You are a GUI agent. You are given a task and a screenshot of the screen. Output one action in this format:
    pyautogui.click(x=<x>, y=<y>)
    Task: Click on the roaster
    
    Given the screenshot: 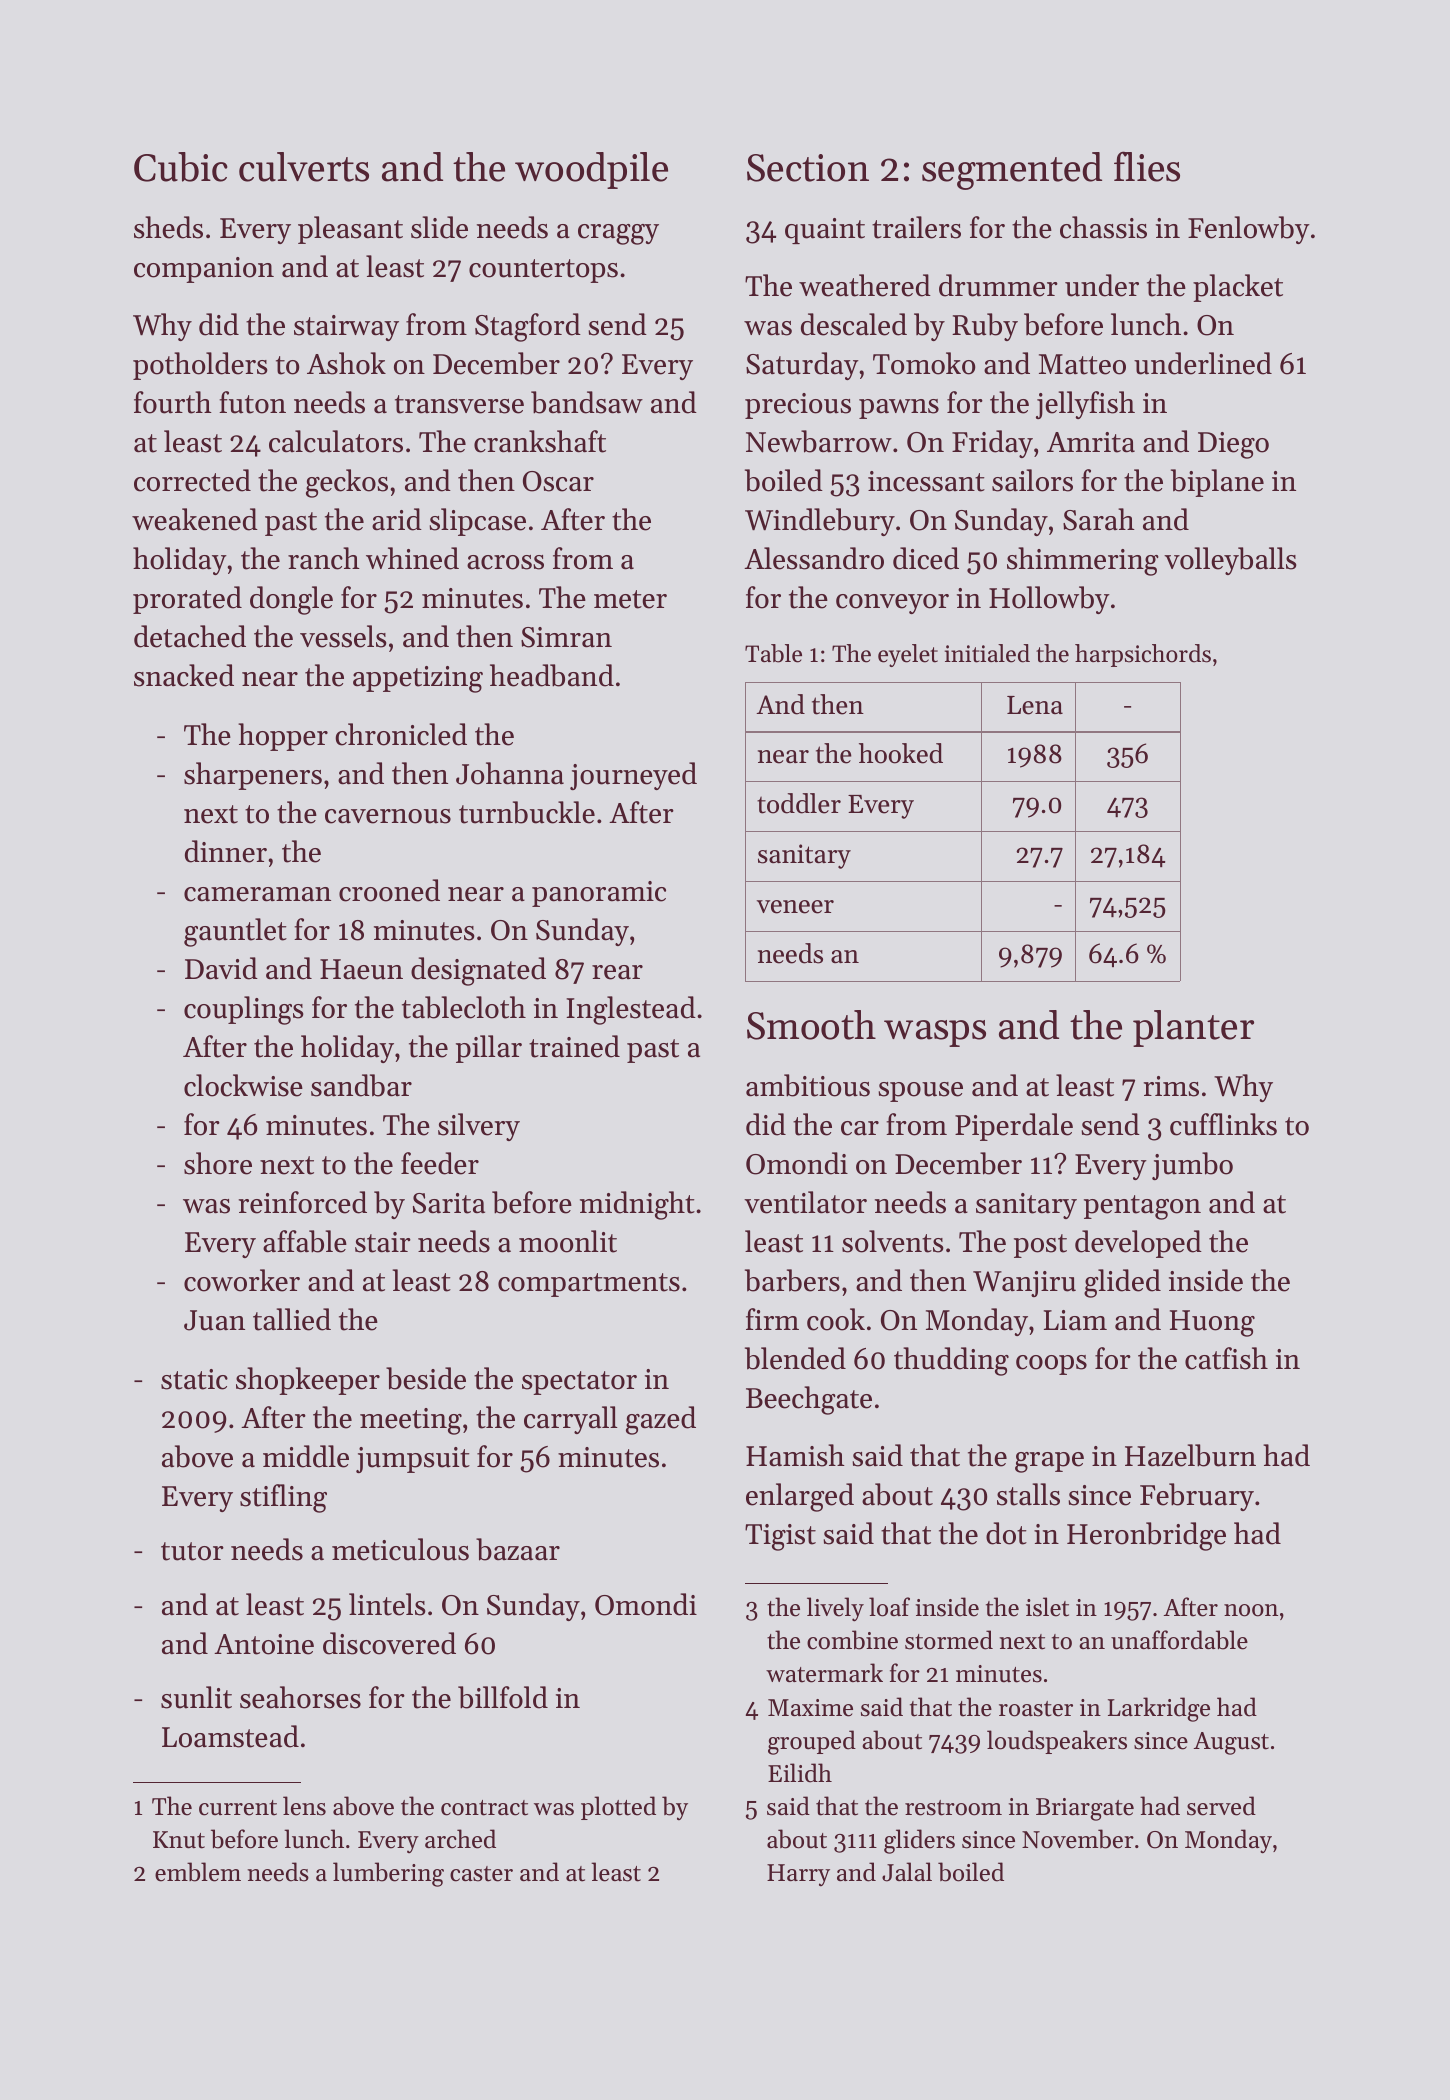 What is the action you would take?
    pyautogui.click(x=1036, y=1709)
